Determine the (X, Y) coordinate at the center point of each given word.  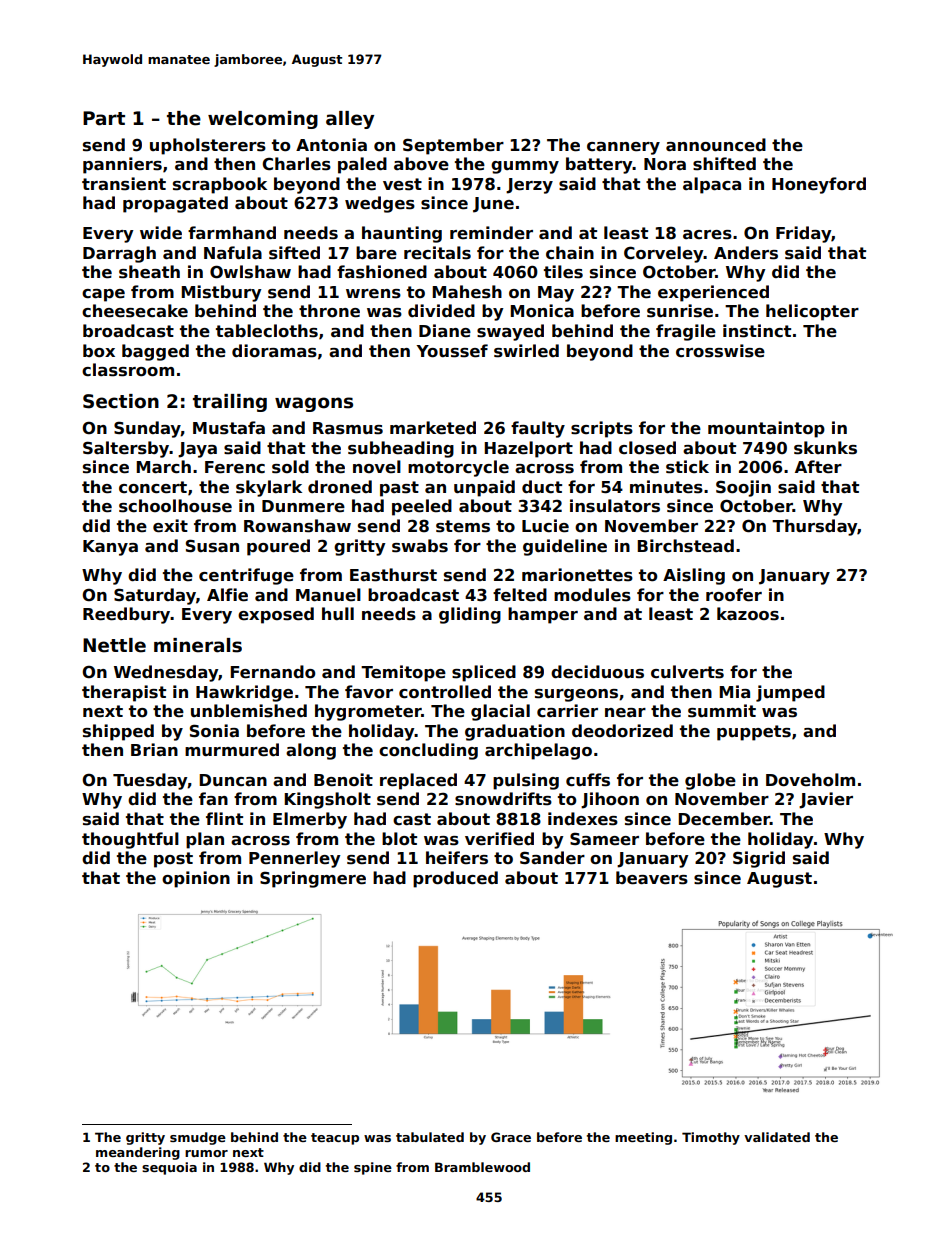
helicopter (812, 312)
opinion (196, 879)
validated (777, 1137)
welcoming (263, 120)
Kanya (110, 548)
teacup (335, 1139)
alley (350, 120)
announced (716, 145)
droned (340, 487)
